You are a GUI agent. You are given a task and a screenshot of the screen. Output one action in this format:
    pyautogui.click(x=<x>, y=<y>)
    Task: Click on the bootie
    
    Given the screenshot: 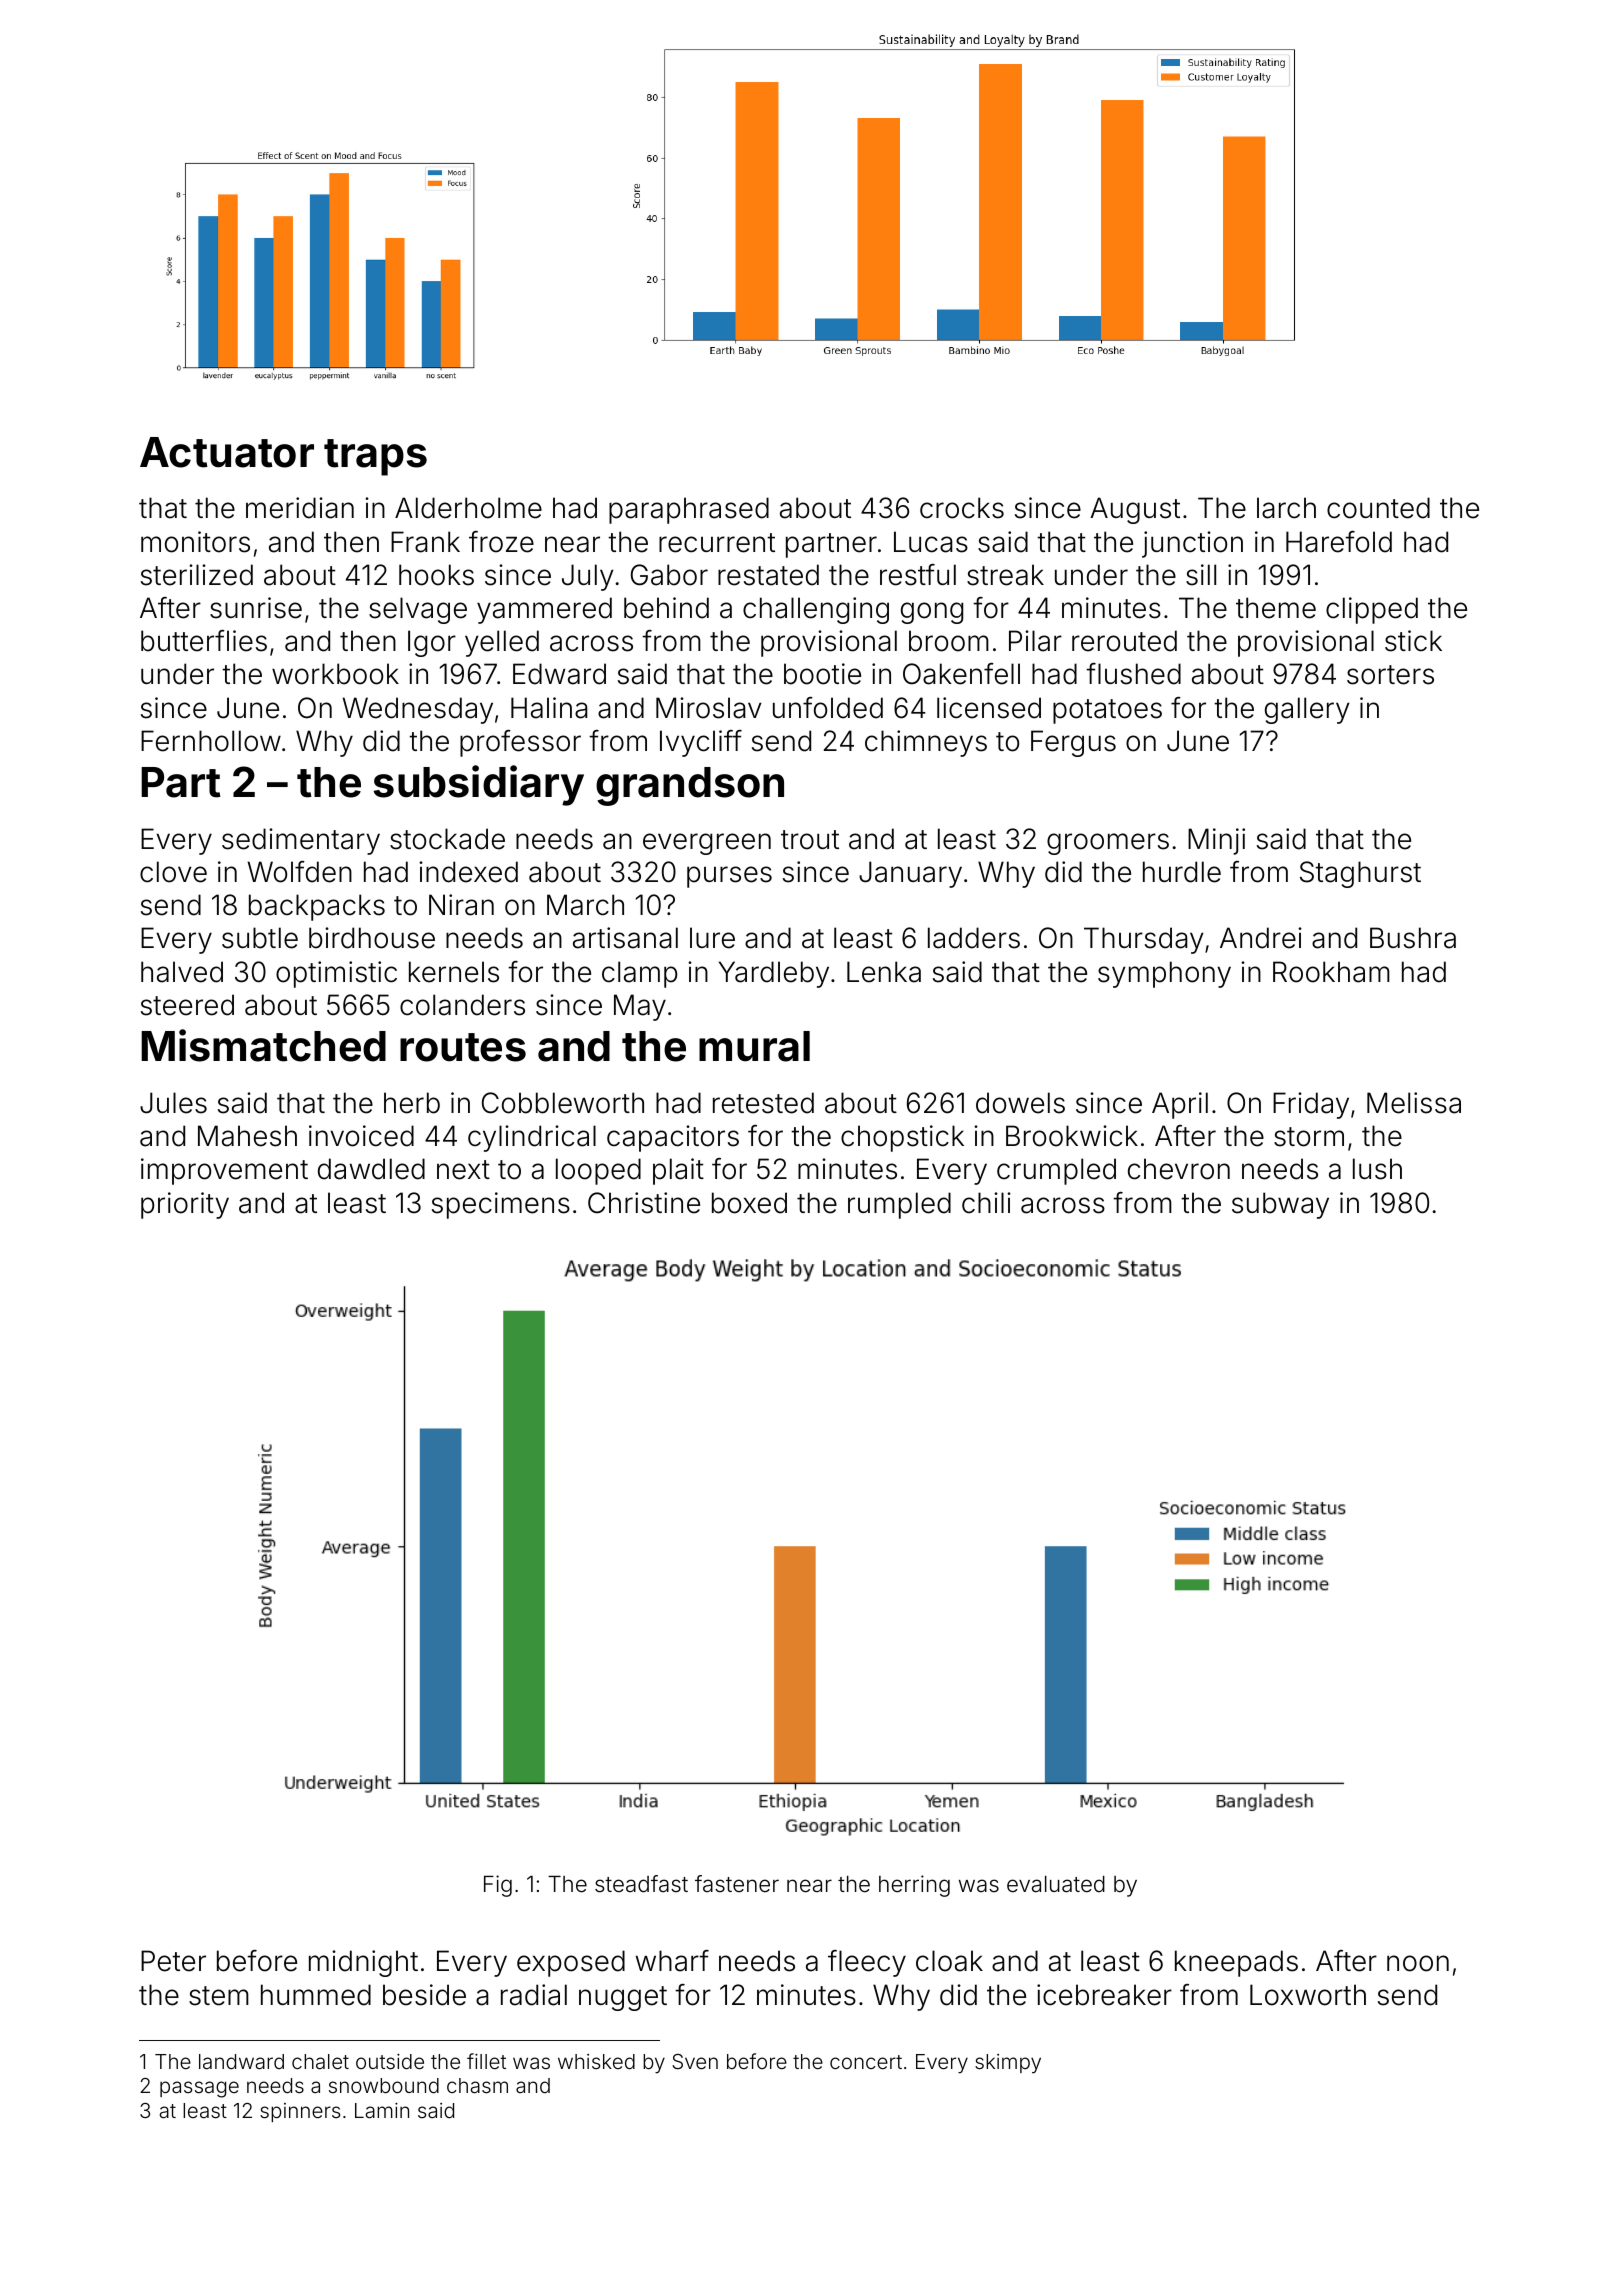 What is the action you would take?
    pyautogui.click(x=822, y=674)
